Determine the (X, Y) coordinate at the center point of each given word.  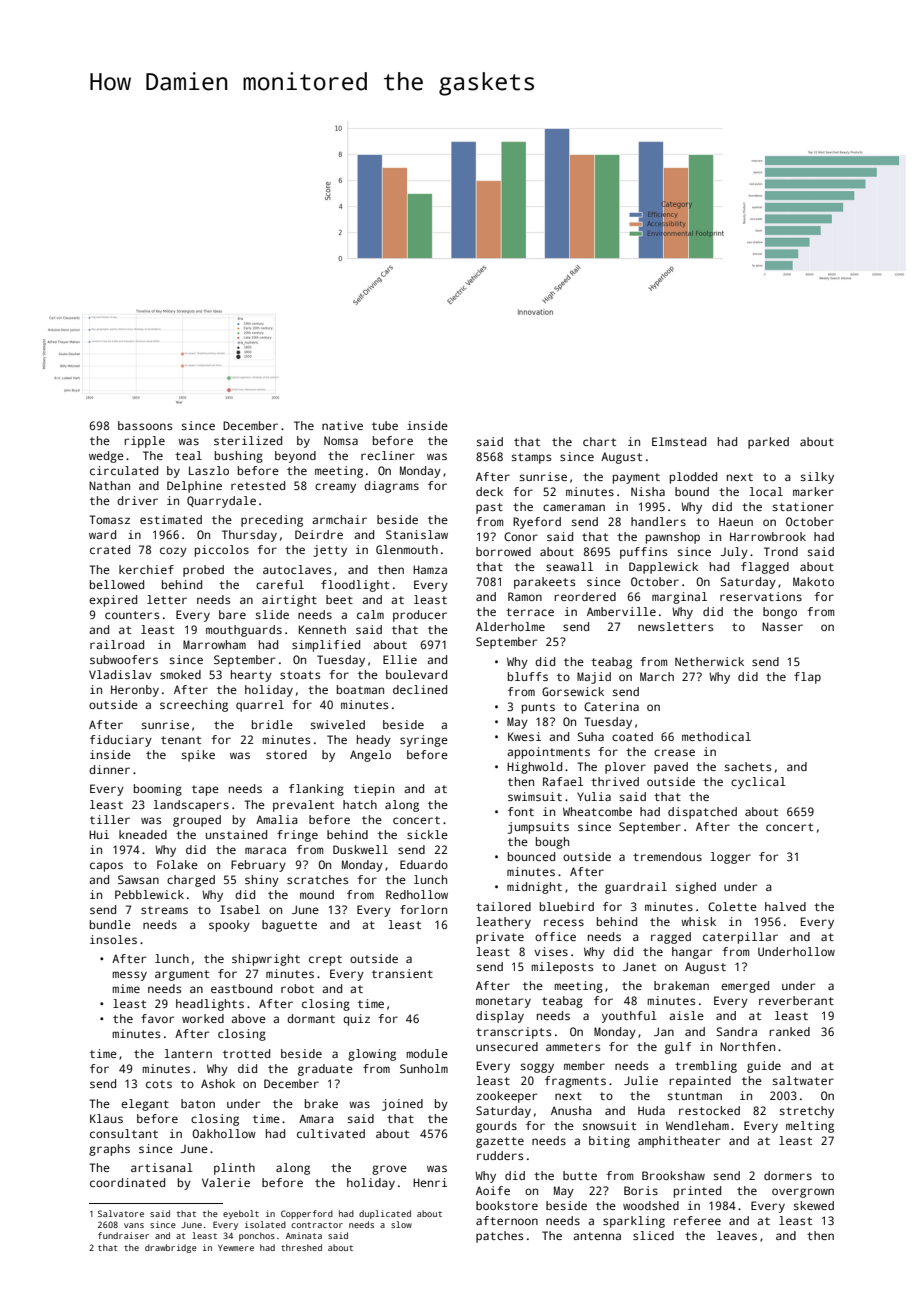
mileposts (562, 968)
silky (817, 478)
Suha (590, 736)
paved (671, 768)
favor (157, 1018)
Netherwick (709, 661)
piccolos (222, 551)
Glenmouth (407, 549)
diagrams (391, 487)
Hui (99, 834)
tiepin (374, 790)
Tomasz (109, 519)
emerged (745, 987)
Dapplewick (663, 568)
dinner (109, 769)
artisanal (162, 1167)
